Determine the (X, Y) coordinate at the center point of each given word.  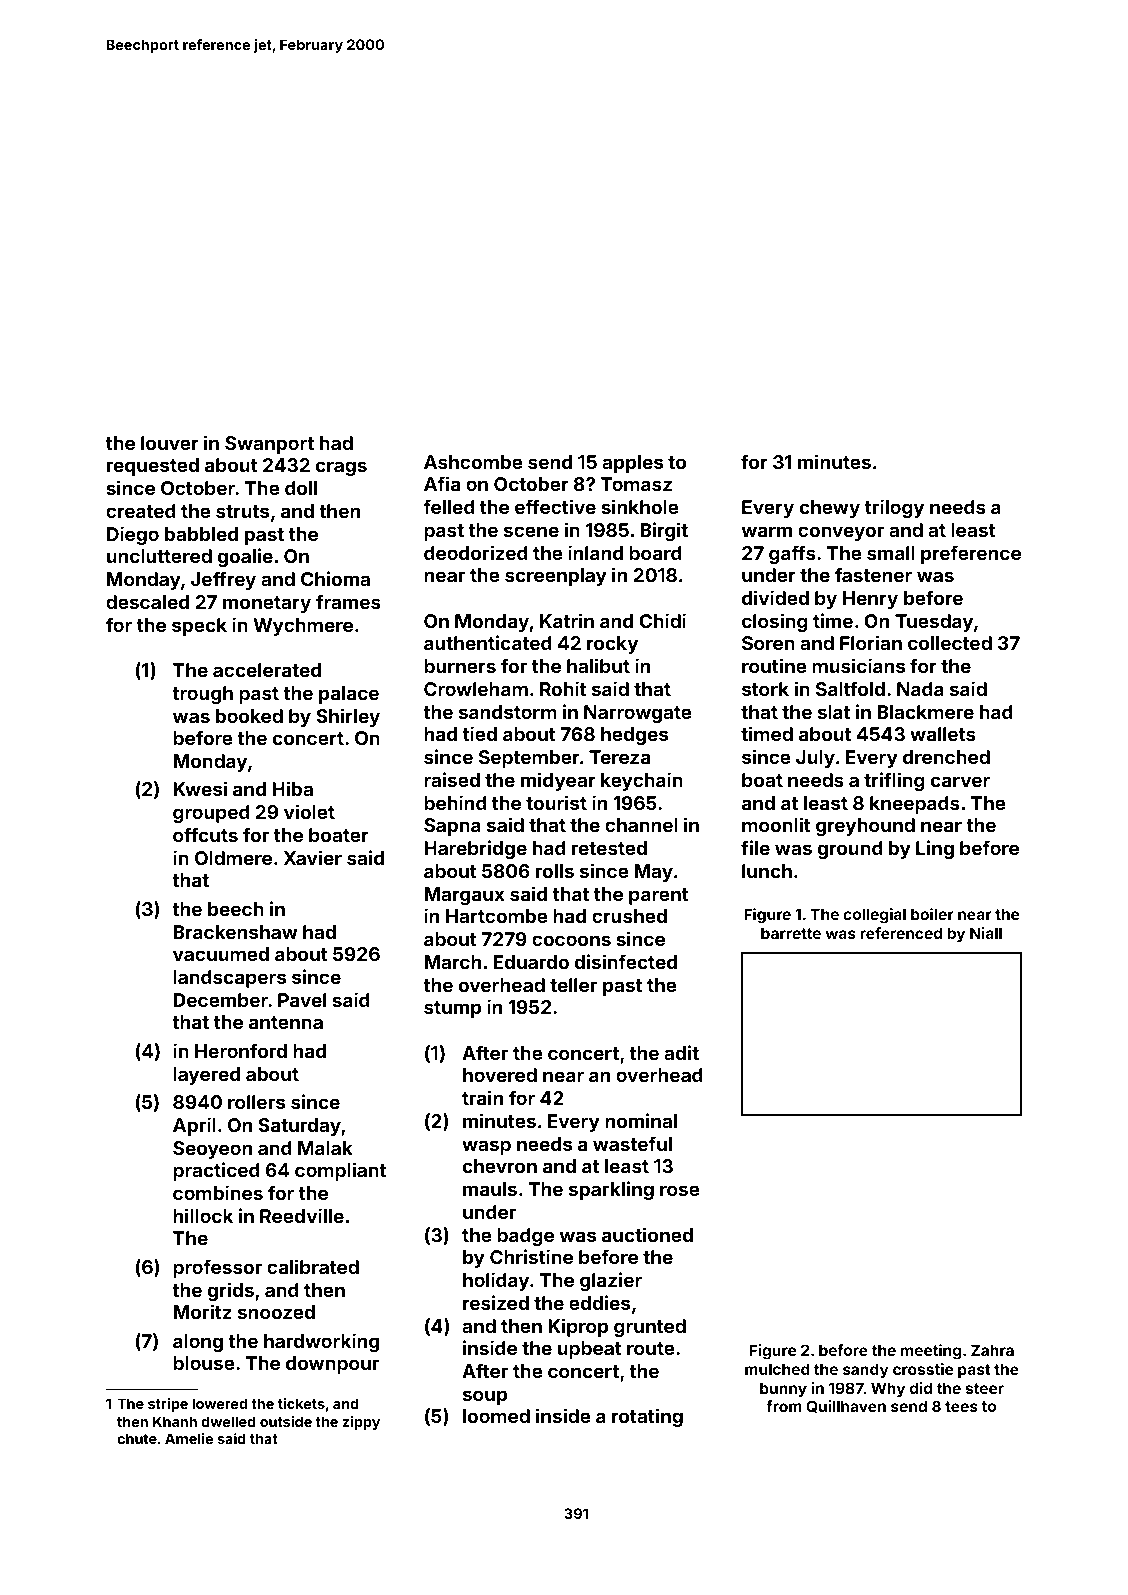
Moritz (202, 1311)
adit (681, 1052)
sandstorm (508, 712)
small (891, 553)
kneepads (915, 805)
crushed (629, 916)
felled (449, 506)
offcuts (205, 834)
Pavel (302, 1000)
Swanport (269, 445)
